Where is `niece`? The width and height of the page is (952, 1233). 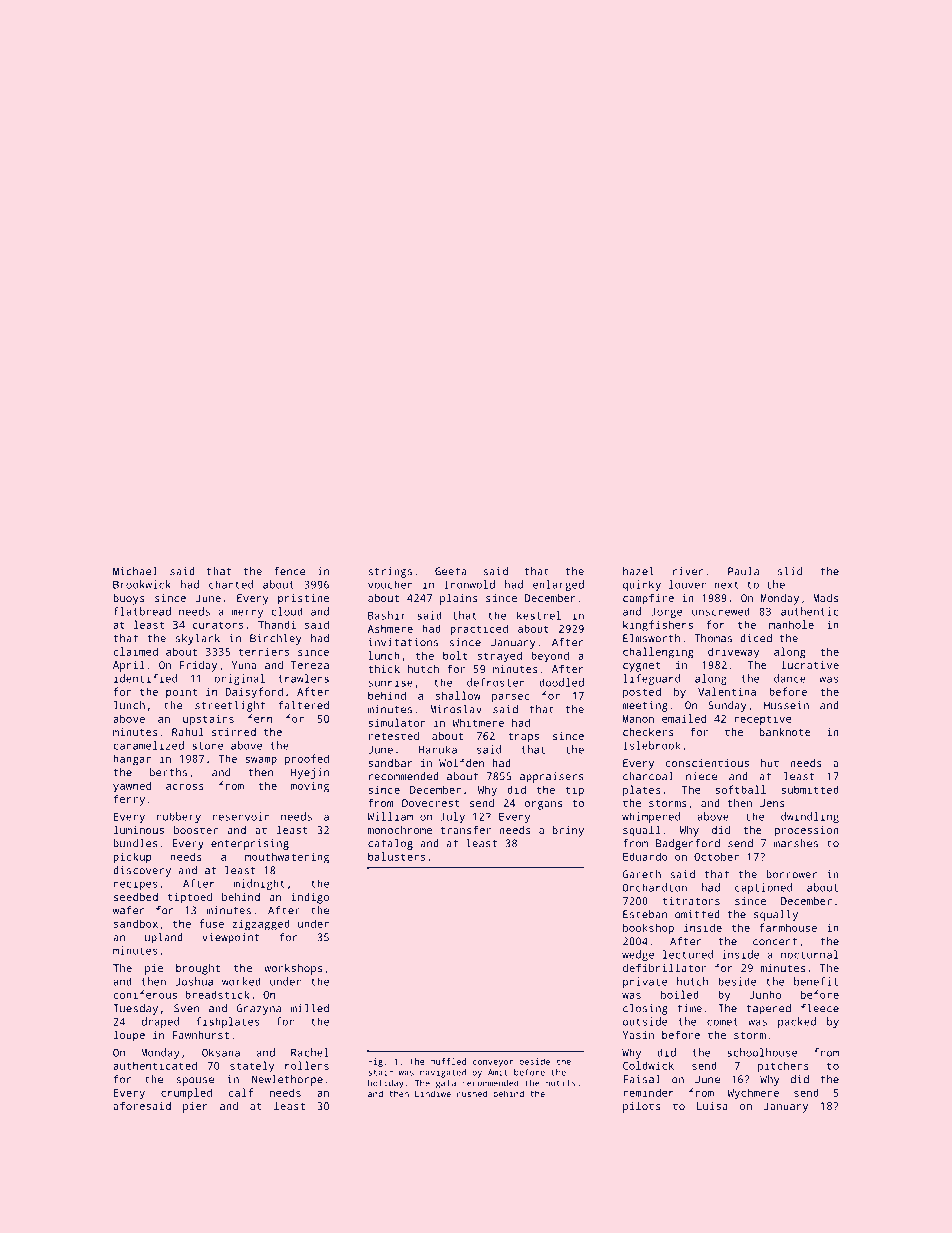 niece is located at coordinates (701, 776).
